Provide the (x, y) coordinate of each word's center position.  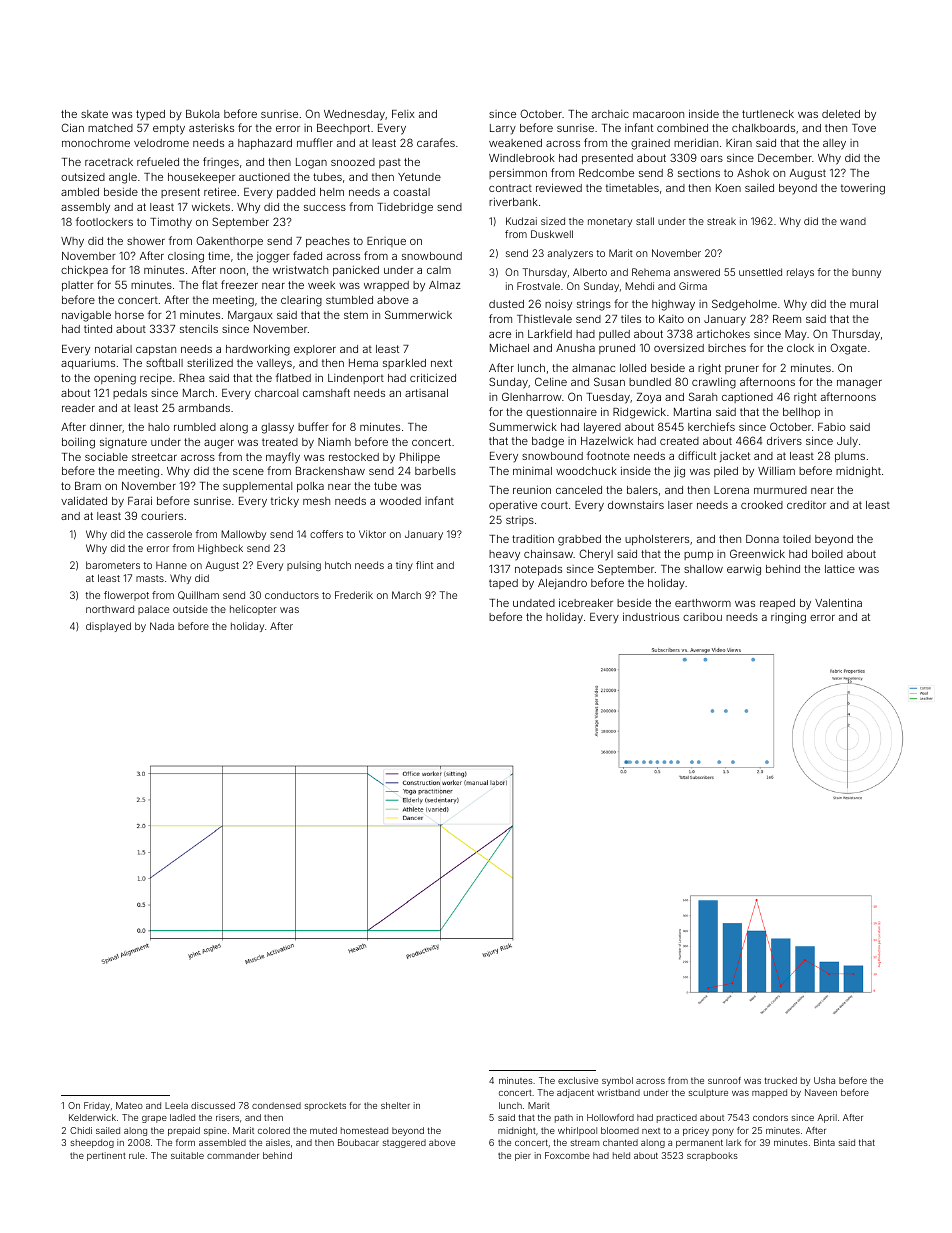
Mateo (129, 1105)
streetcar (154, 457)
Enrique (386, 242)
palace (153, 610)
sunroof (724, 1080)
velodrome (161, 143)
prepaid (184, 1131)
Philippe (420, 457)
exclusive (578, 1080)
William (776, 471)
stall (645, 221)
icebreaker (586, 602)
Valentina (838, 602)
